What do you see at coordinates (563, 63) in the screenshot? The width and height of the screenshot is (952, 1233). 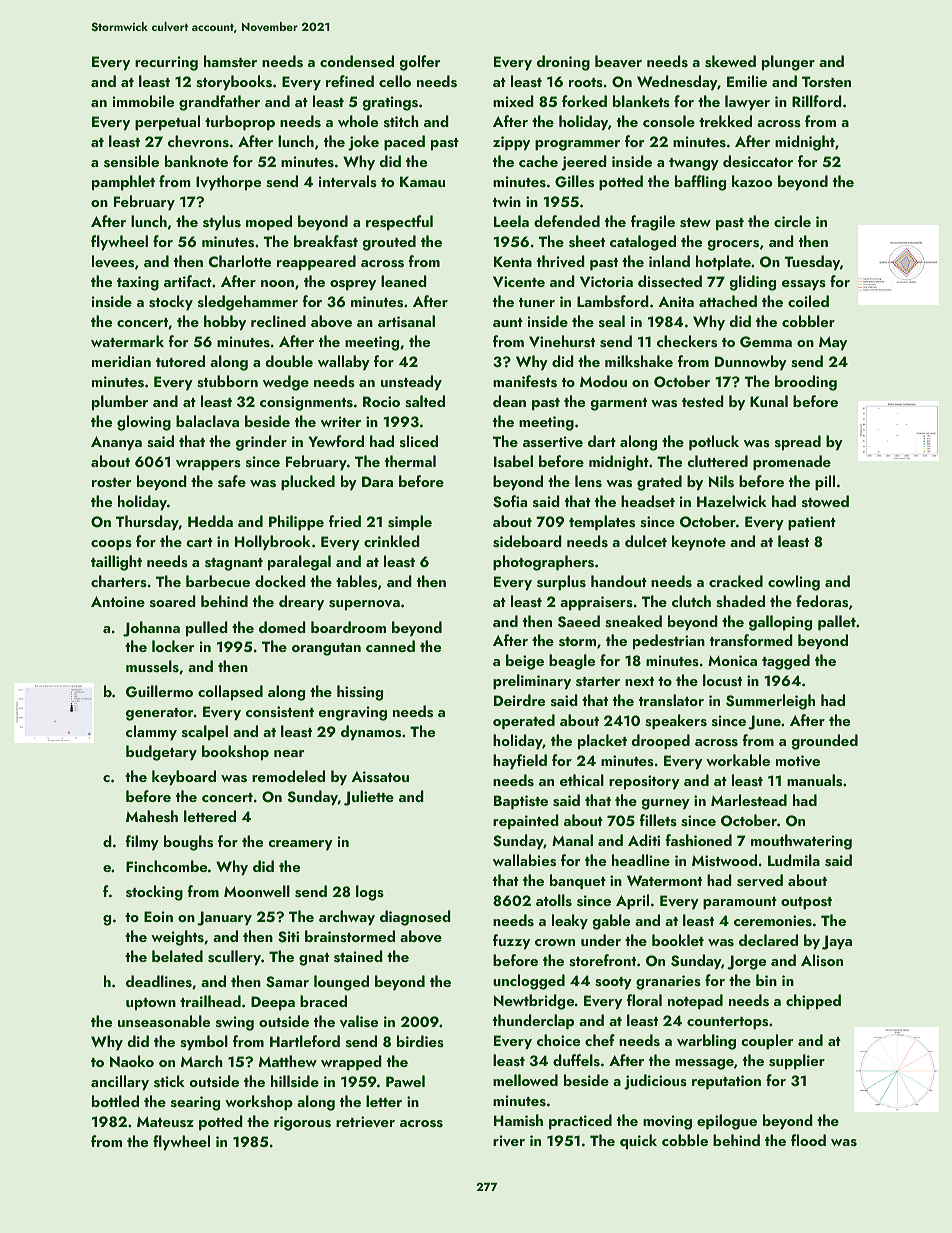 I see `droning` at bounding box center [563, 63].
